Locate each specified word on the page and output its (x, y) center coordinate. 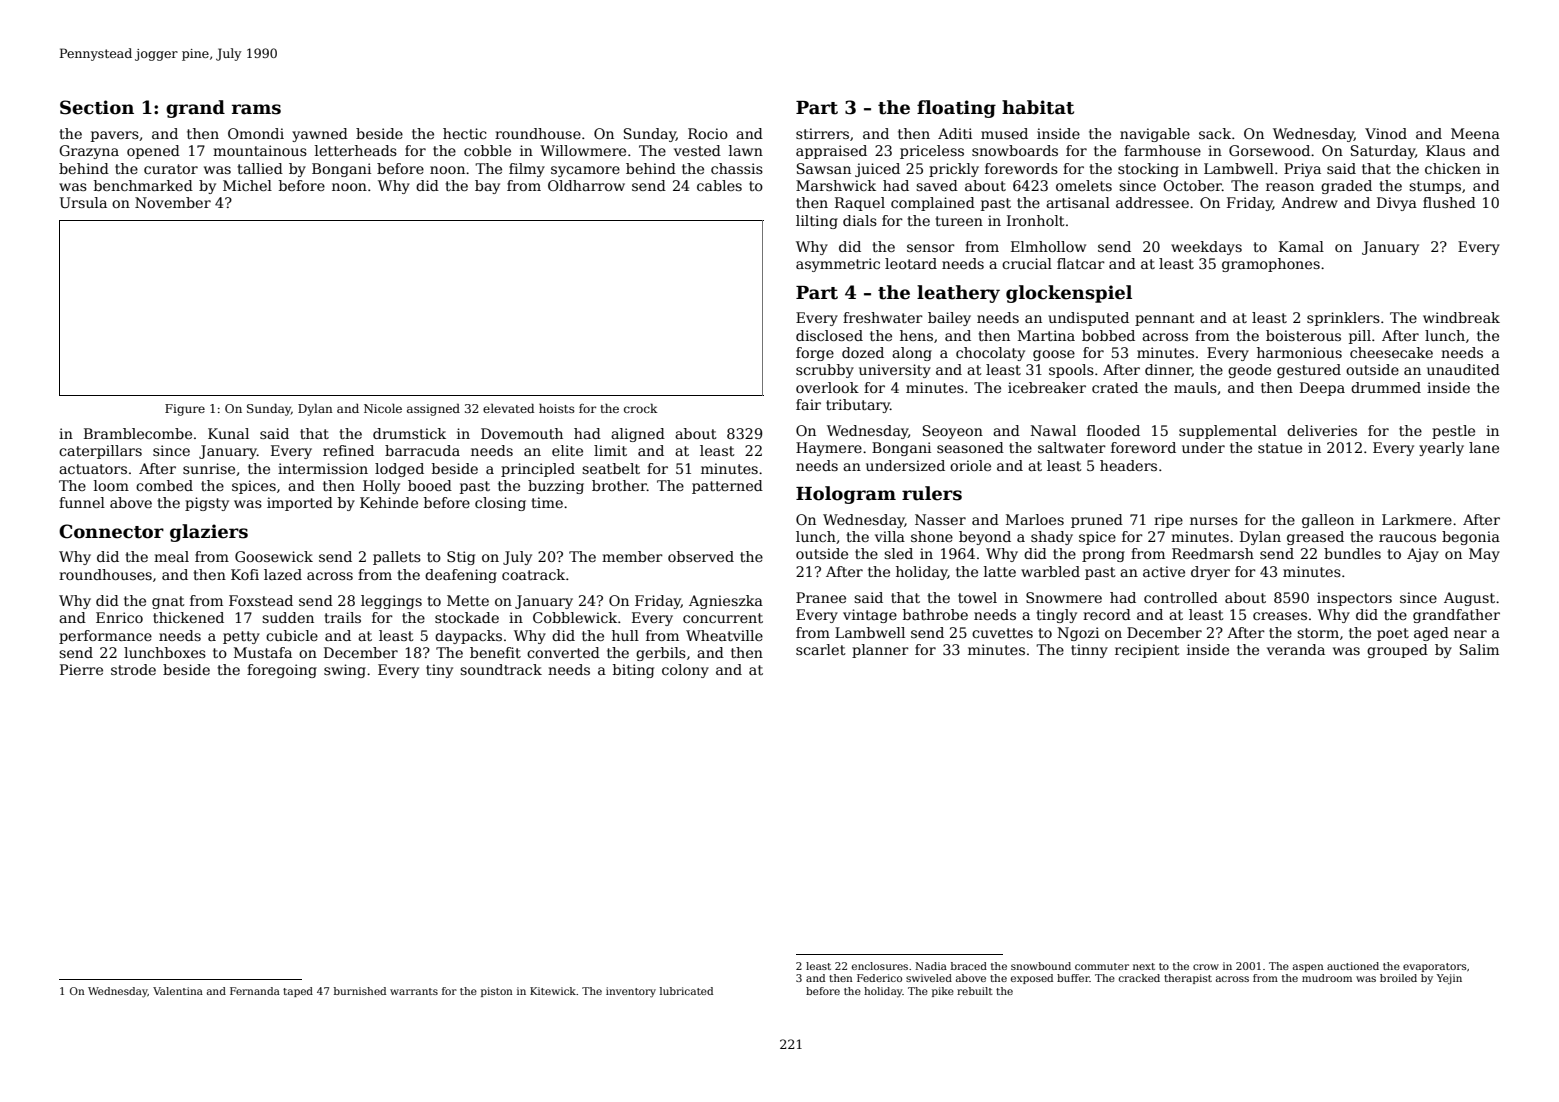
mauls (1195, 387)
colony (685, 671)
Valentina (178, 991)
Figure (185, 410)
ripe (1168, 521)
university (895, 371)
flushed (1449, 202)
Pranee (821, 597)
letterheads (356, 150)
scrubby (825, 371)
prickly (954, 170)
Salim (1479, 649)
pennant (1165, 319)
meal (171, 556)
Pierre (81, 669)
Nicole (383, 408)
